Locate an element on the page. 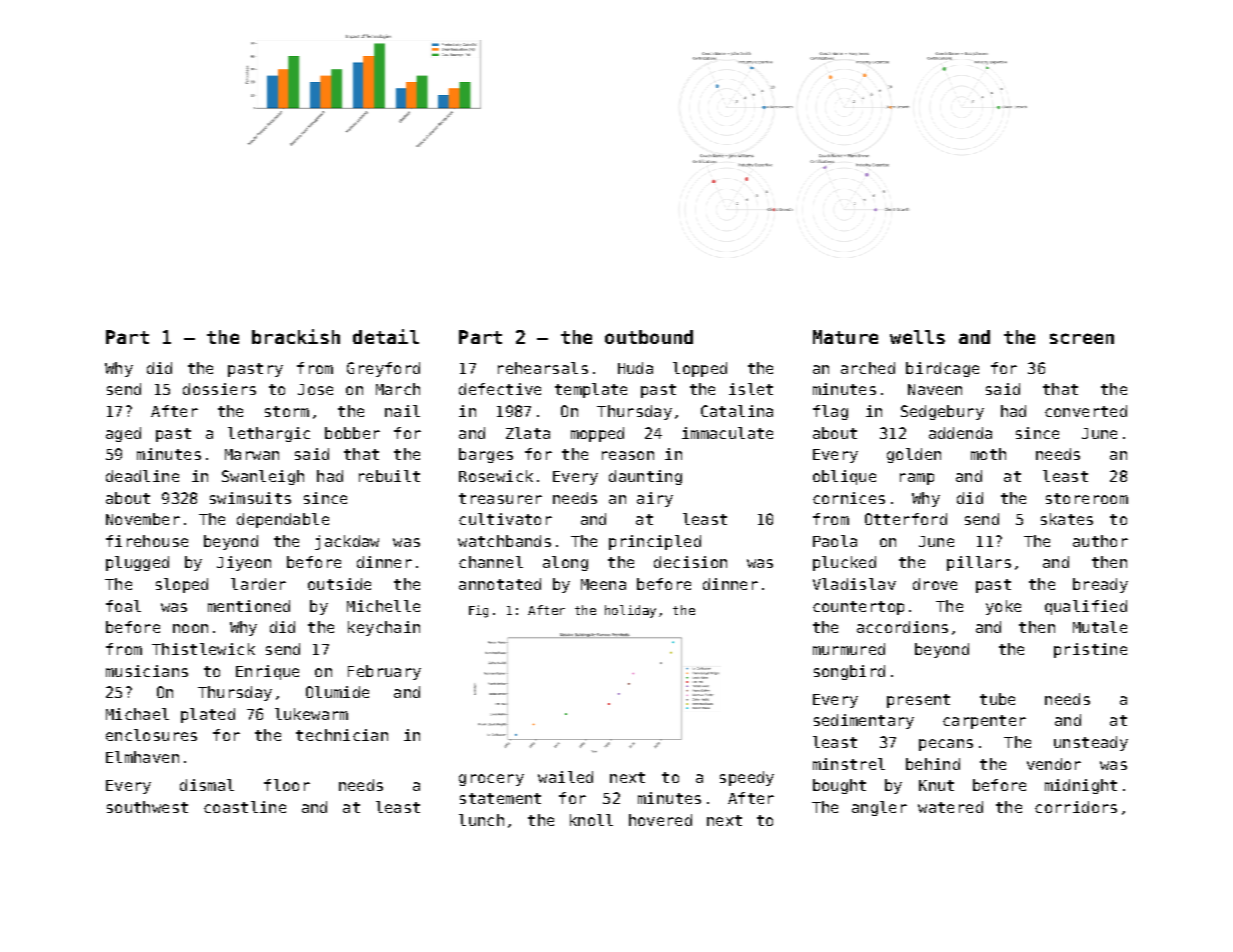 This page has height=952, width=1233. brackish is located at coordinates (296, 336).
